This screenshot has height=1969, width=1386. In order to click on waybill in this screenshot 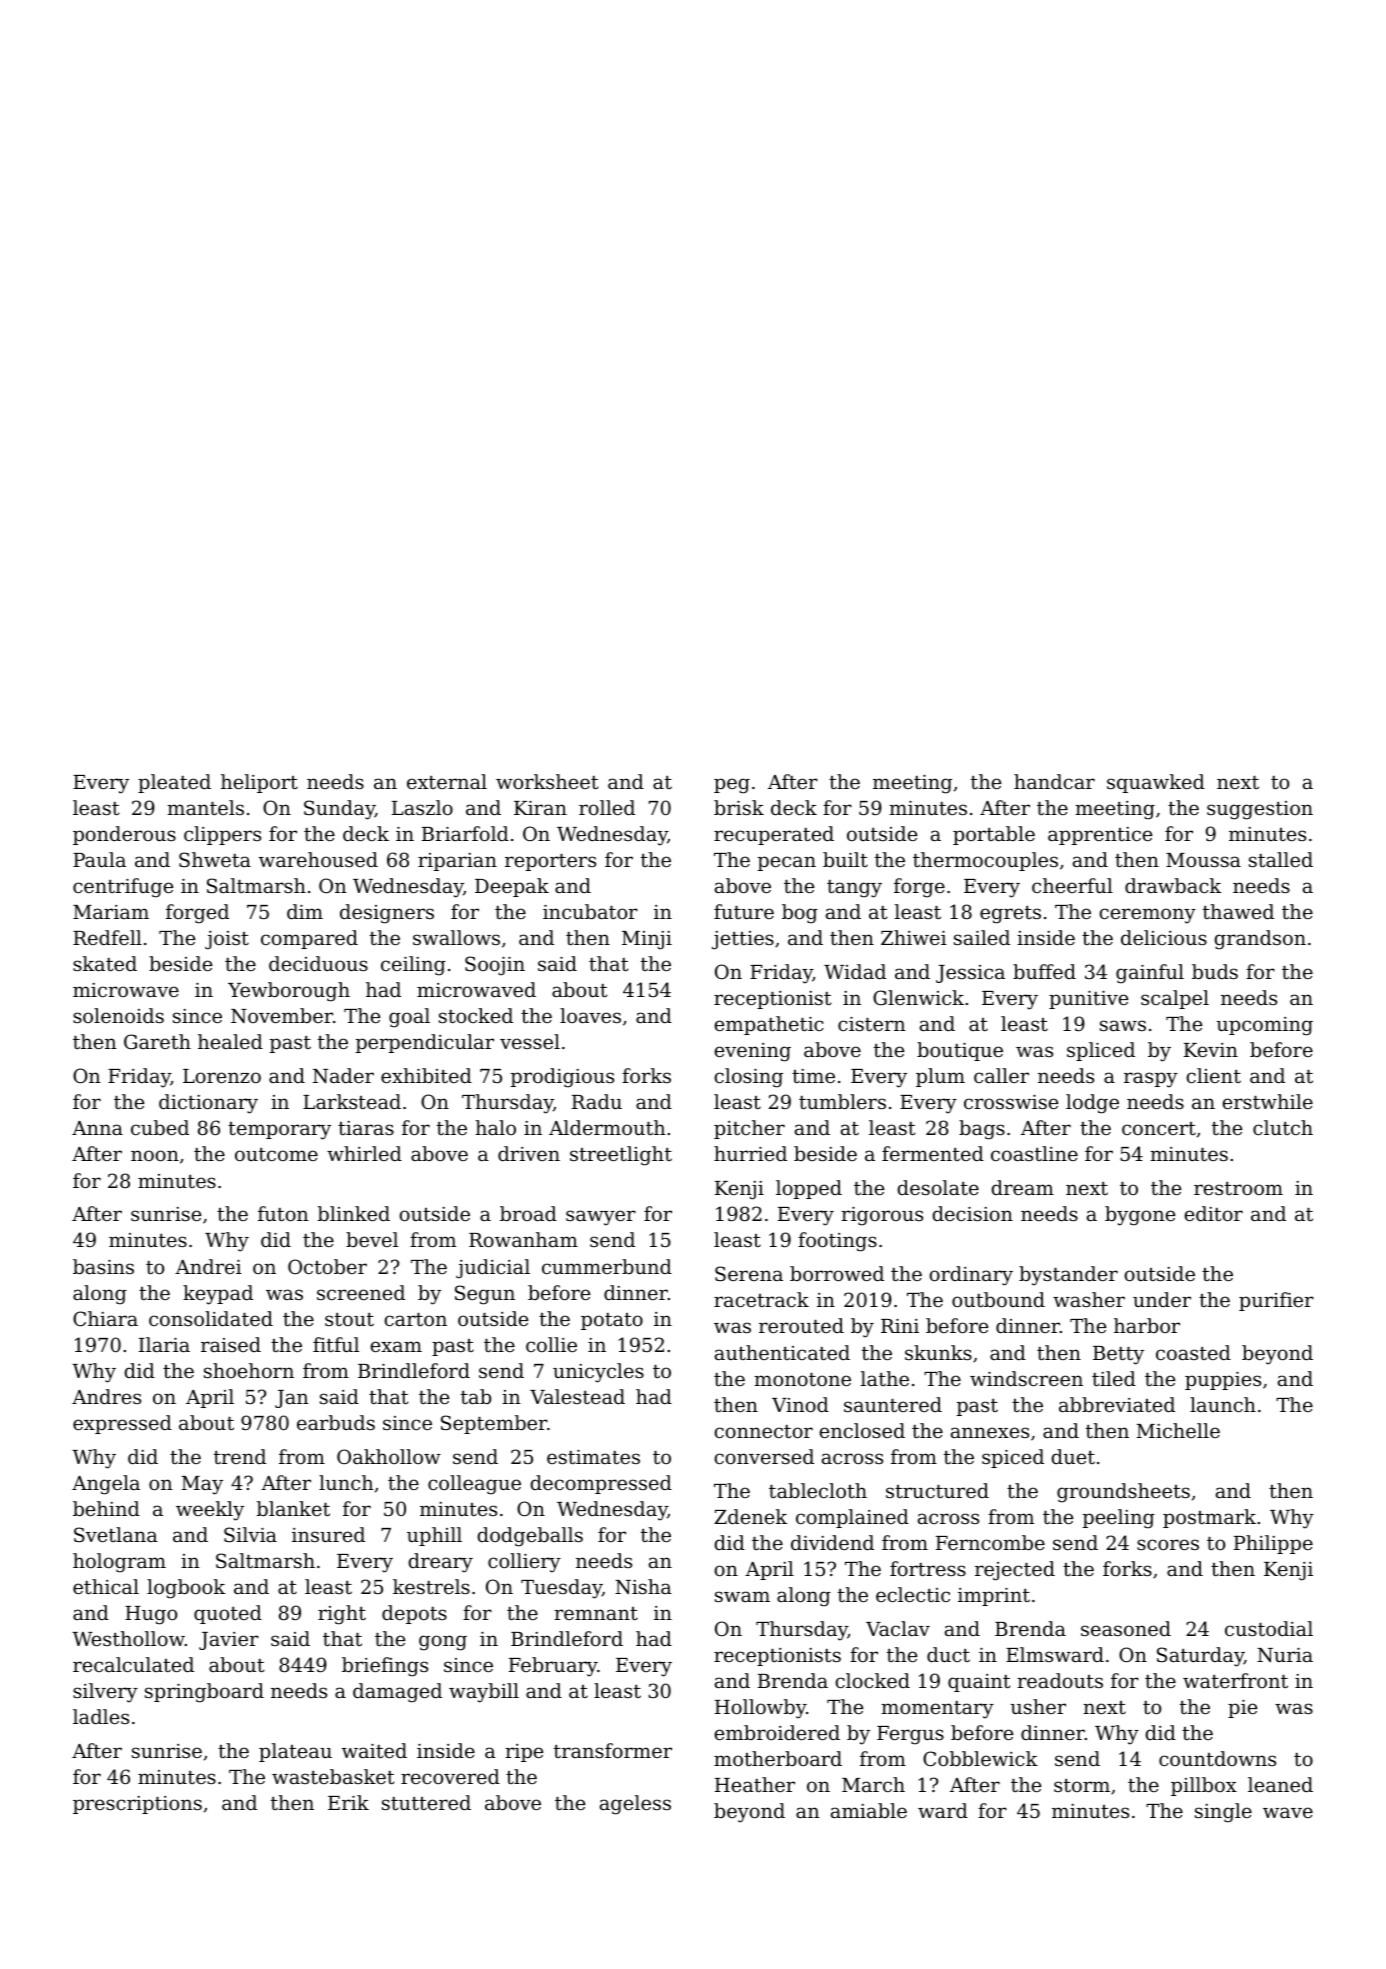, I will do `click(484, 1693)`.
